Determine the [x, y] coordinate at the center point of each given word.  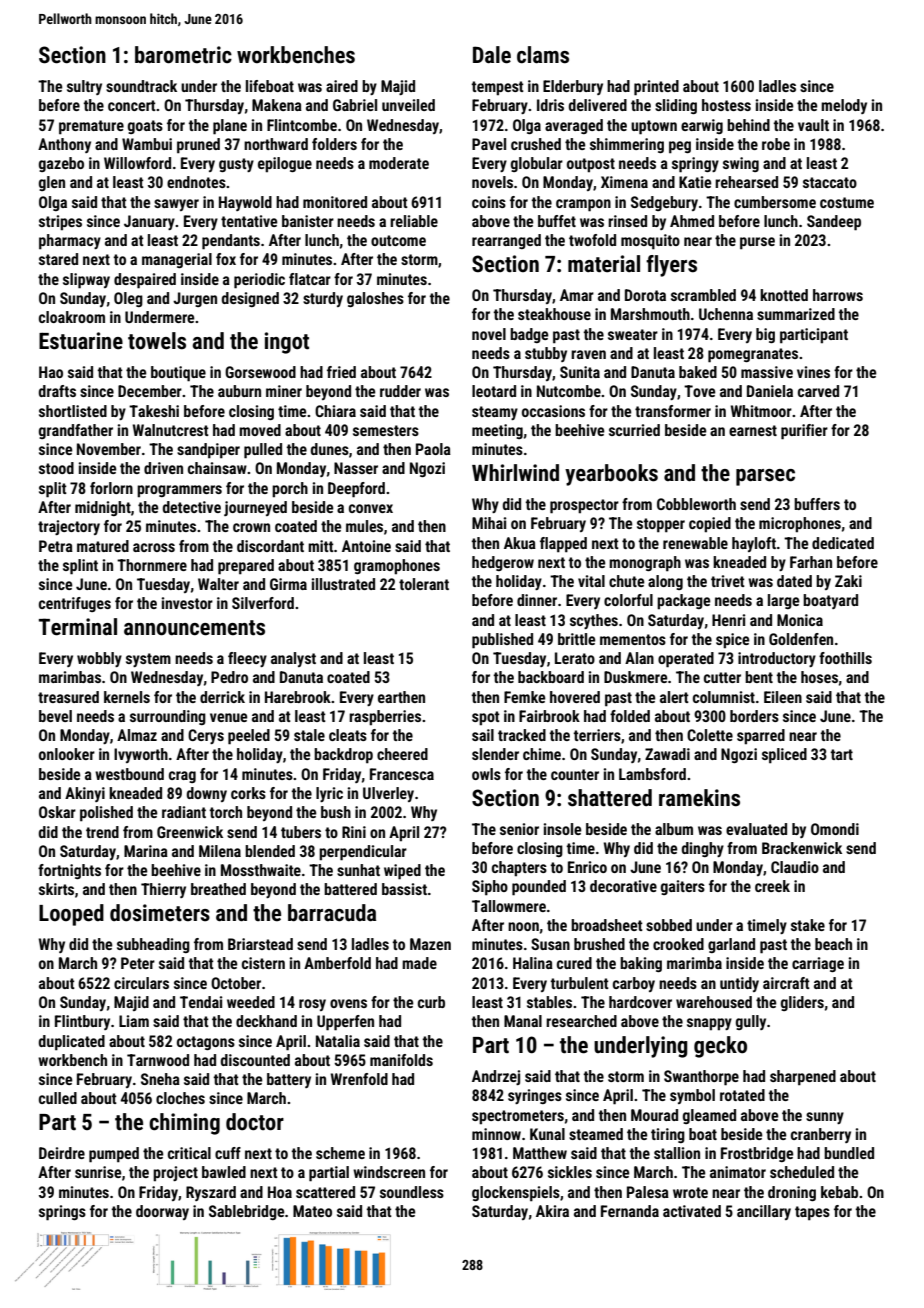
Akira [552, 1211]
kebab [839, 1192]
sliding [676, 106]
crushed [536, 144]
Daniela [770, 391]
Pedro [229, 677]
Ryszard [211, 1193]
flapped [563, 545]
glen [52, 183]
